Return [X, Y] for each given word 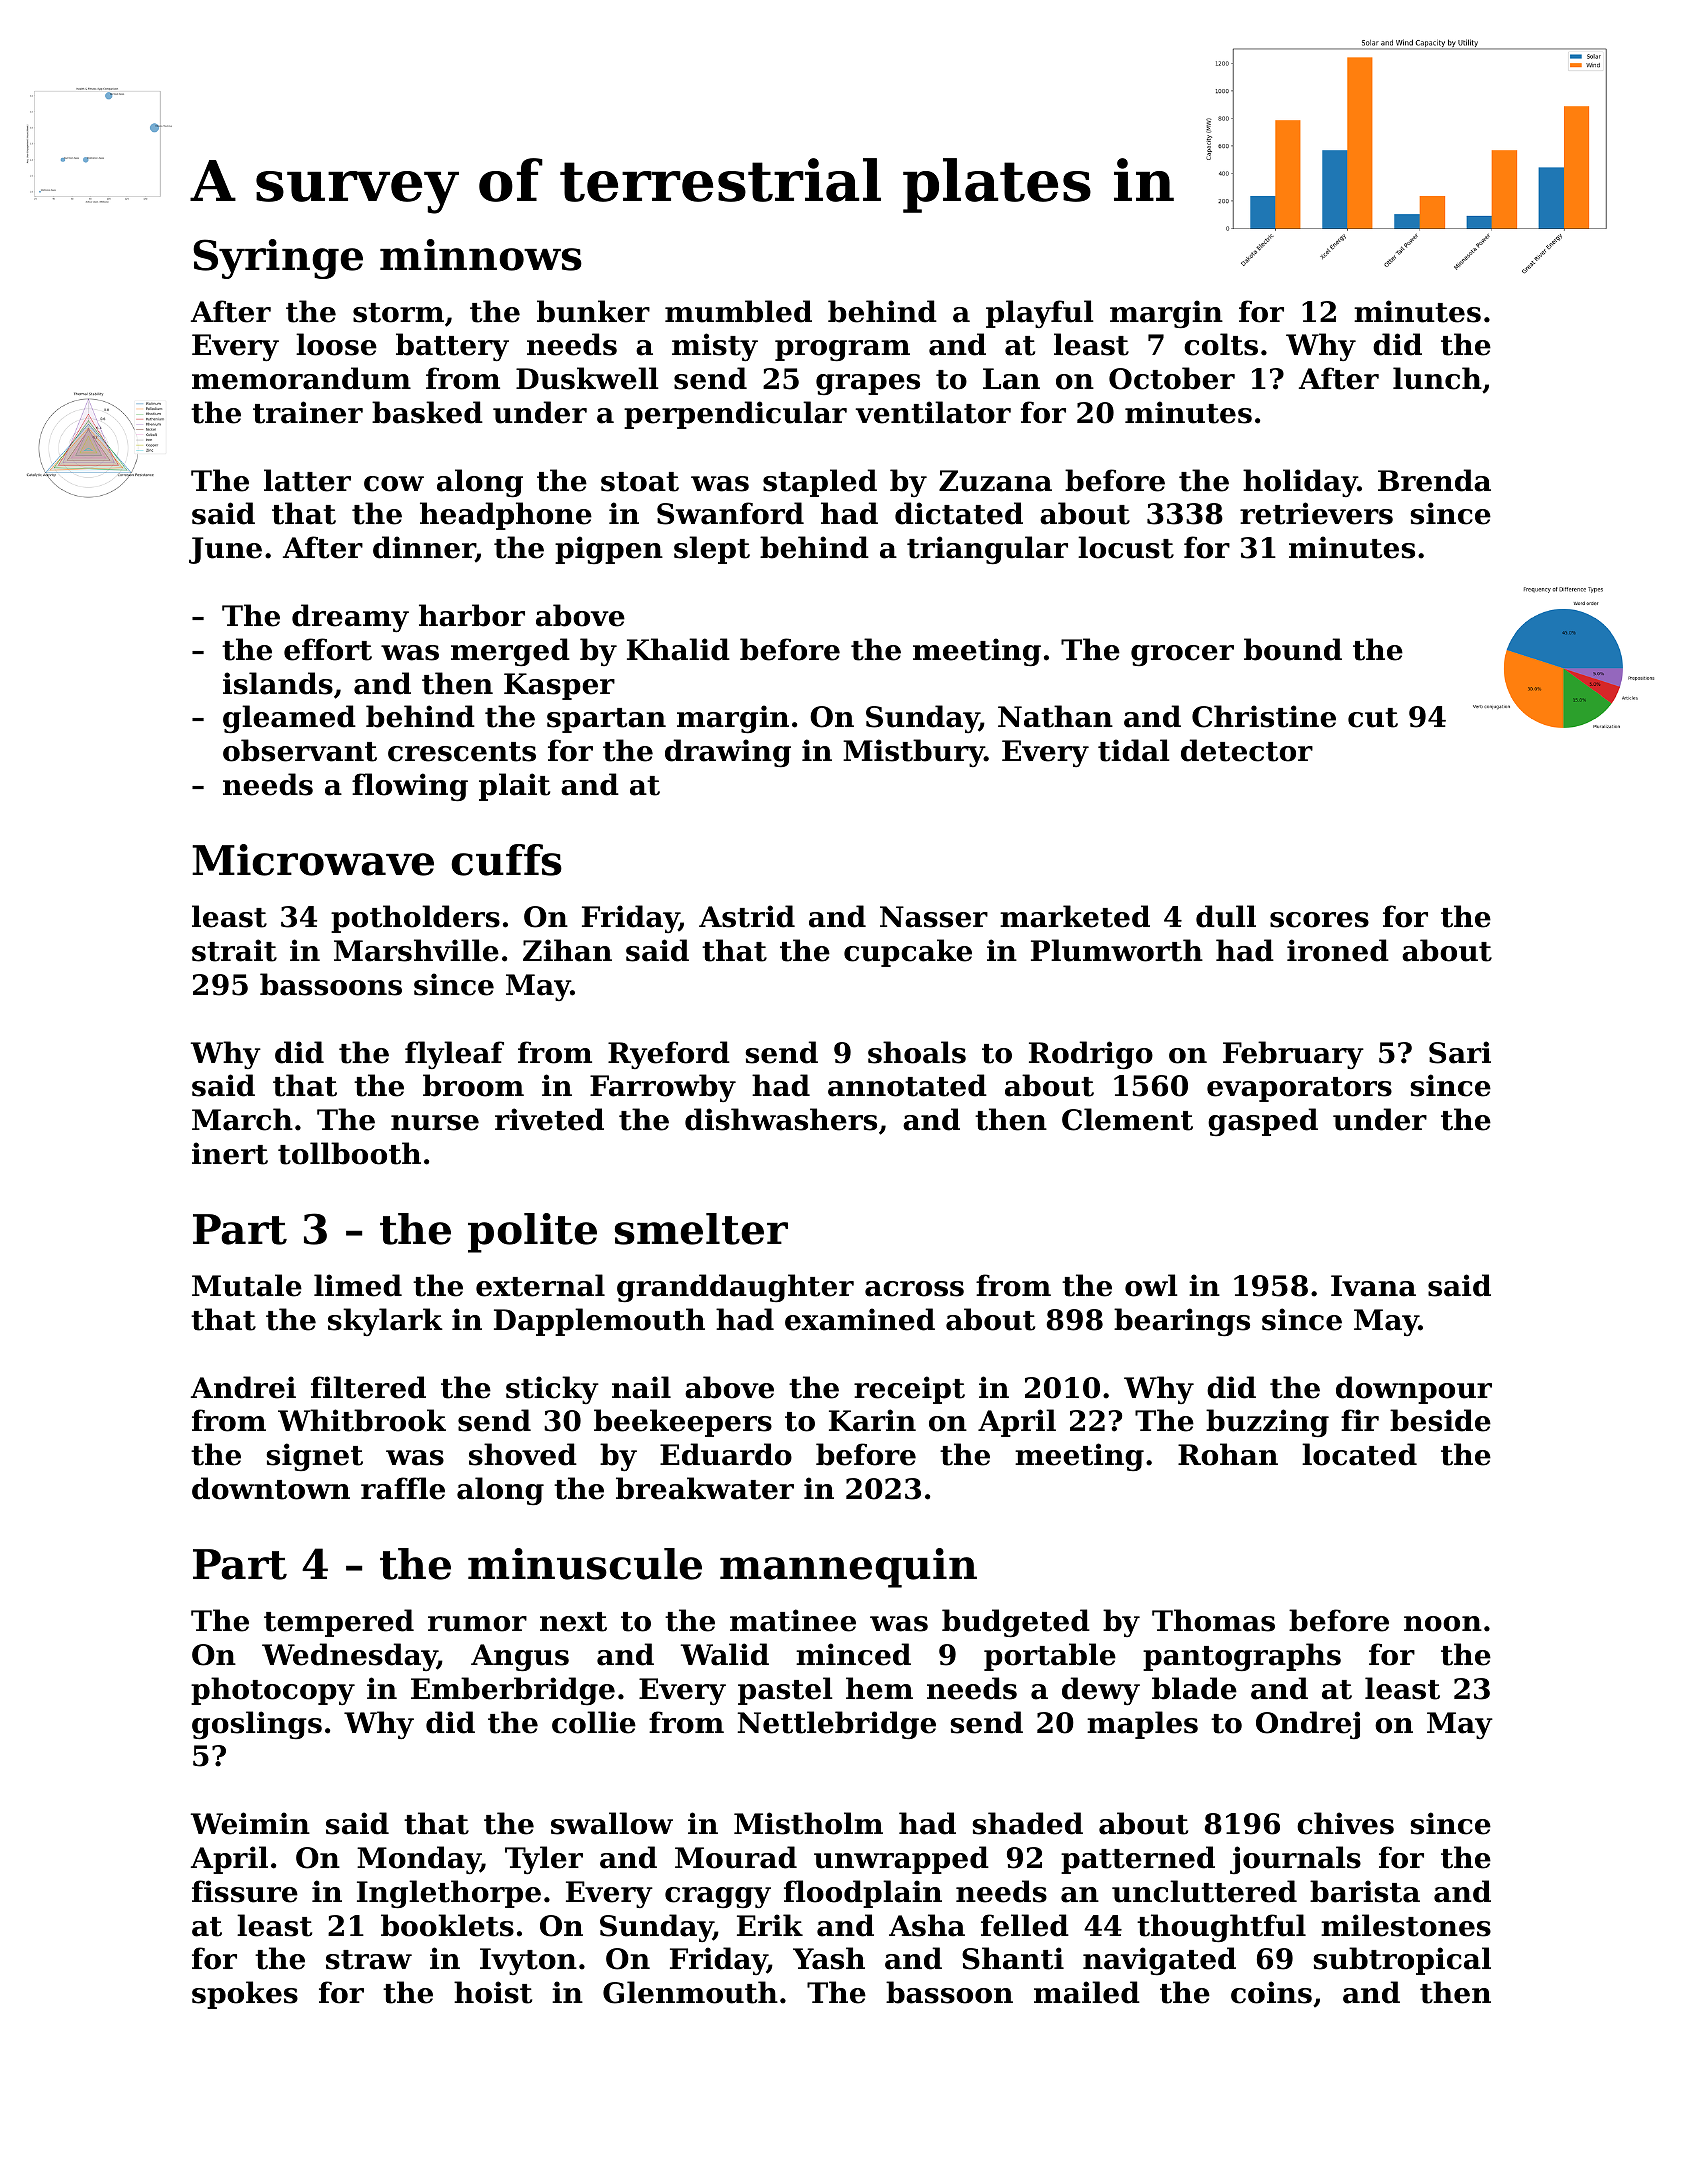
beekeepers [683, 1423]
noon [1443, 1624]
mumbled [738, 311]
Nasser [934, 917]
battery [452, 347]
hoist [493, 1992]
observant [300, 750]
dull [1226, 916]
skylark [385, 1322]
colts [1221, 344]
